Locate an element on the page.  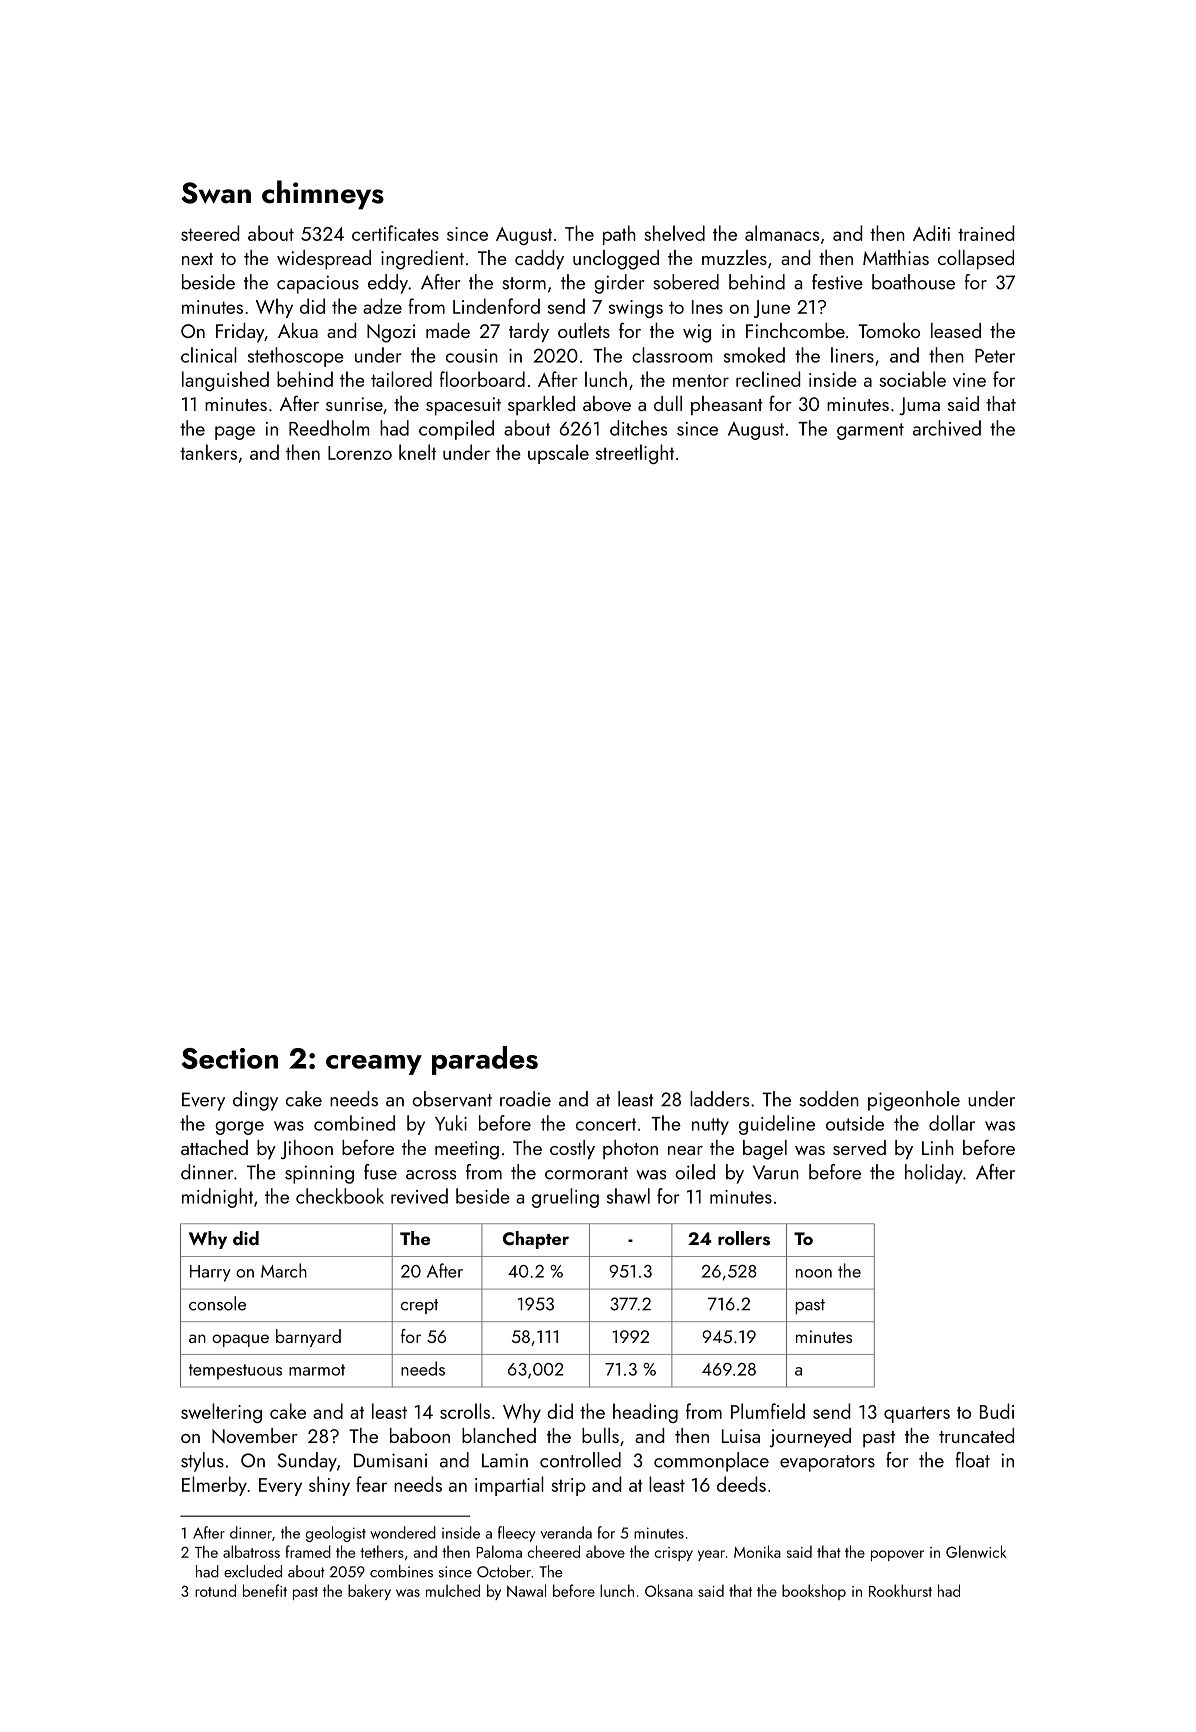
garment is located at coordinates (870, 431).
